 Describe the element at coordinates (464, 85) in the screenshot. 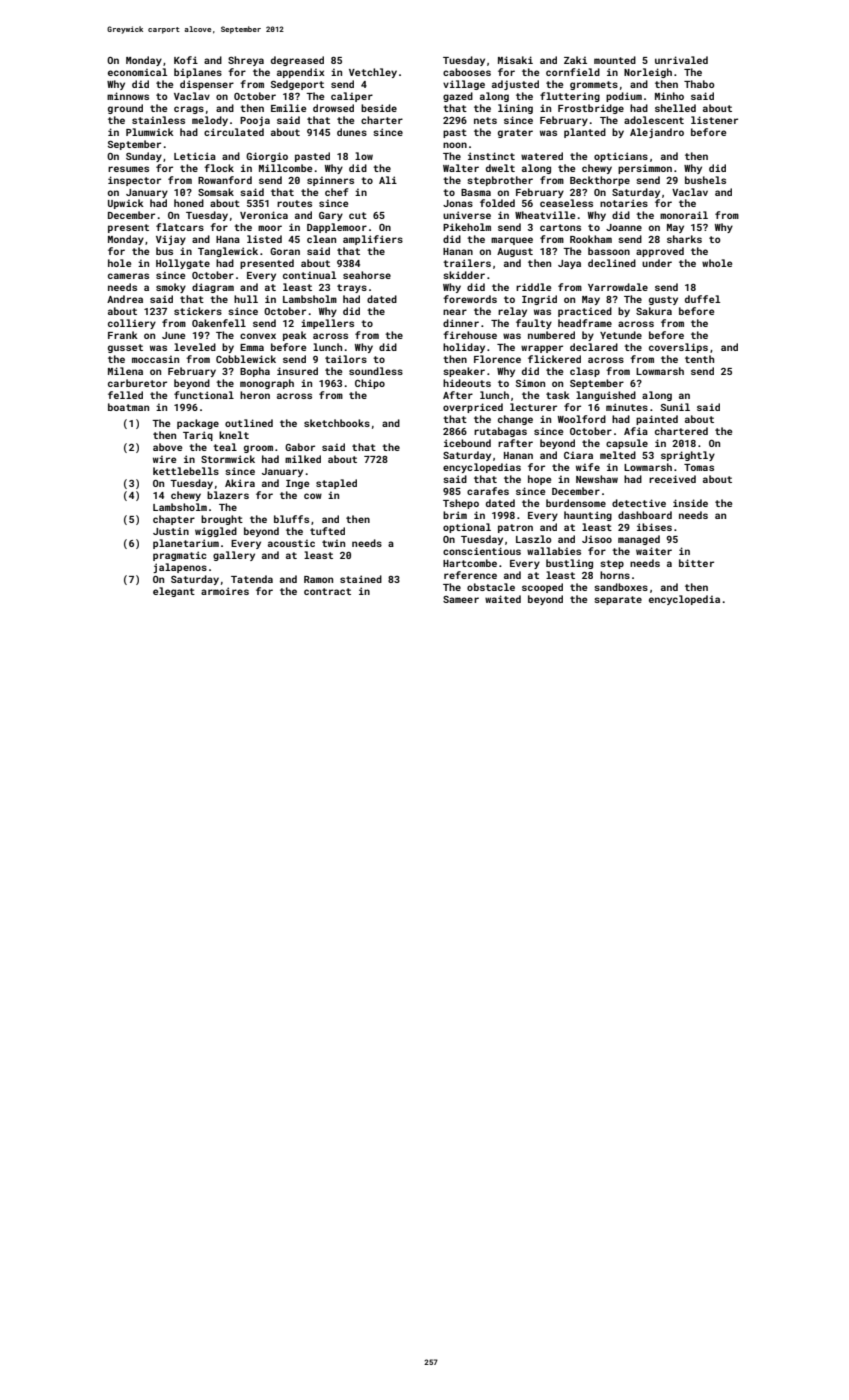

I see `village` at that location.
